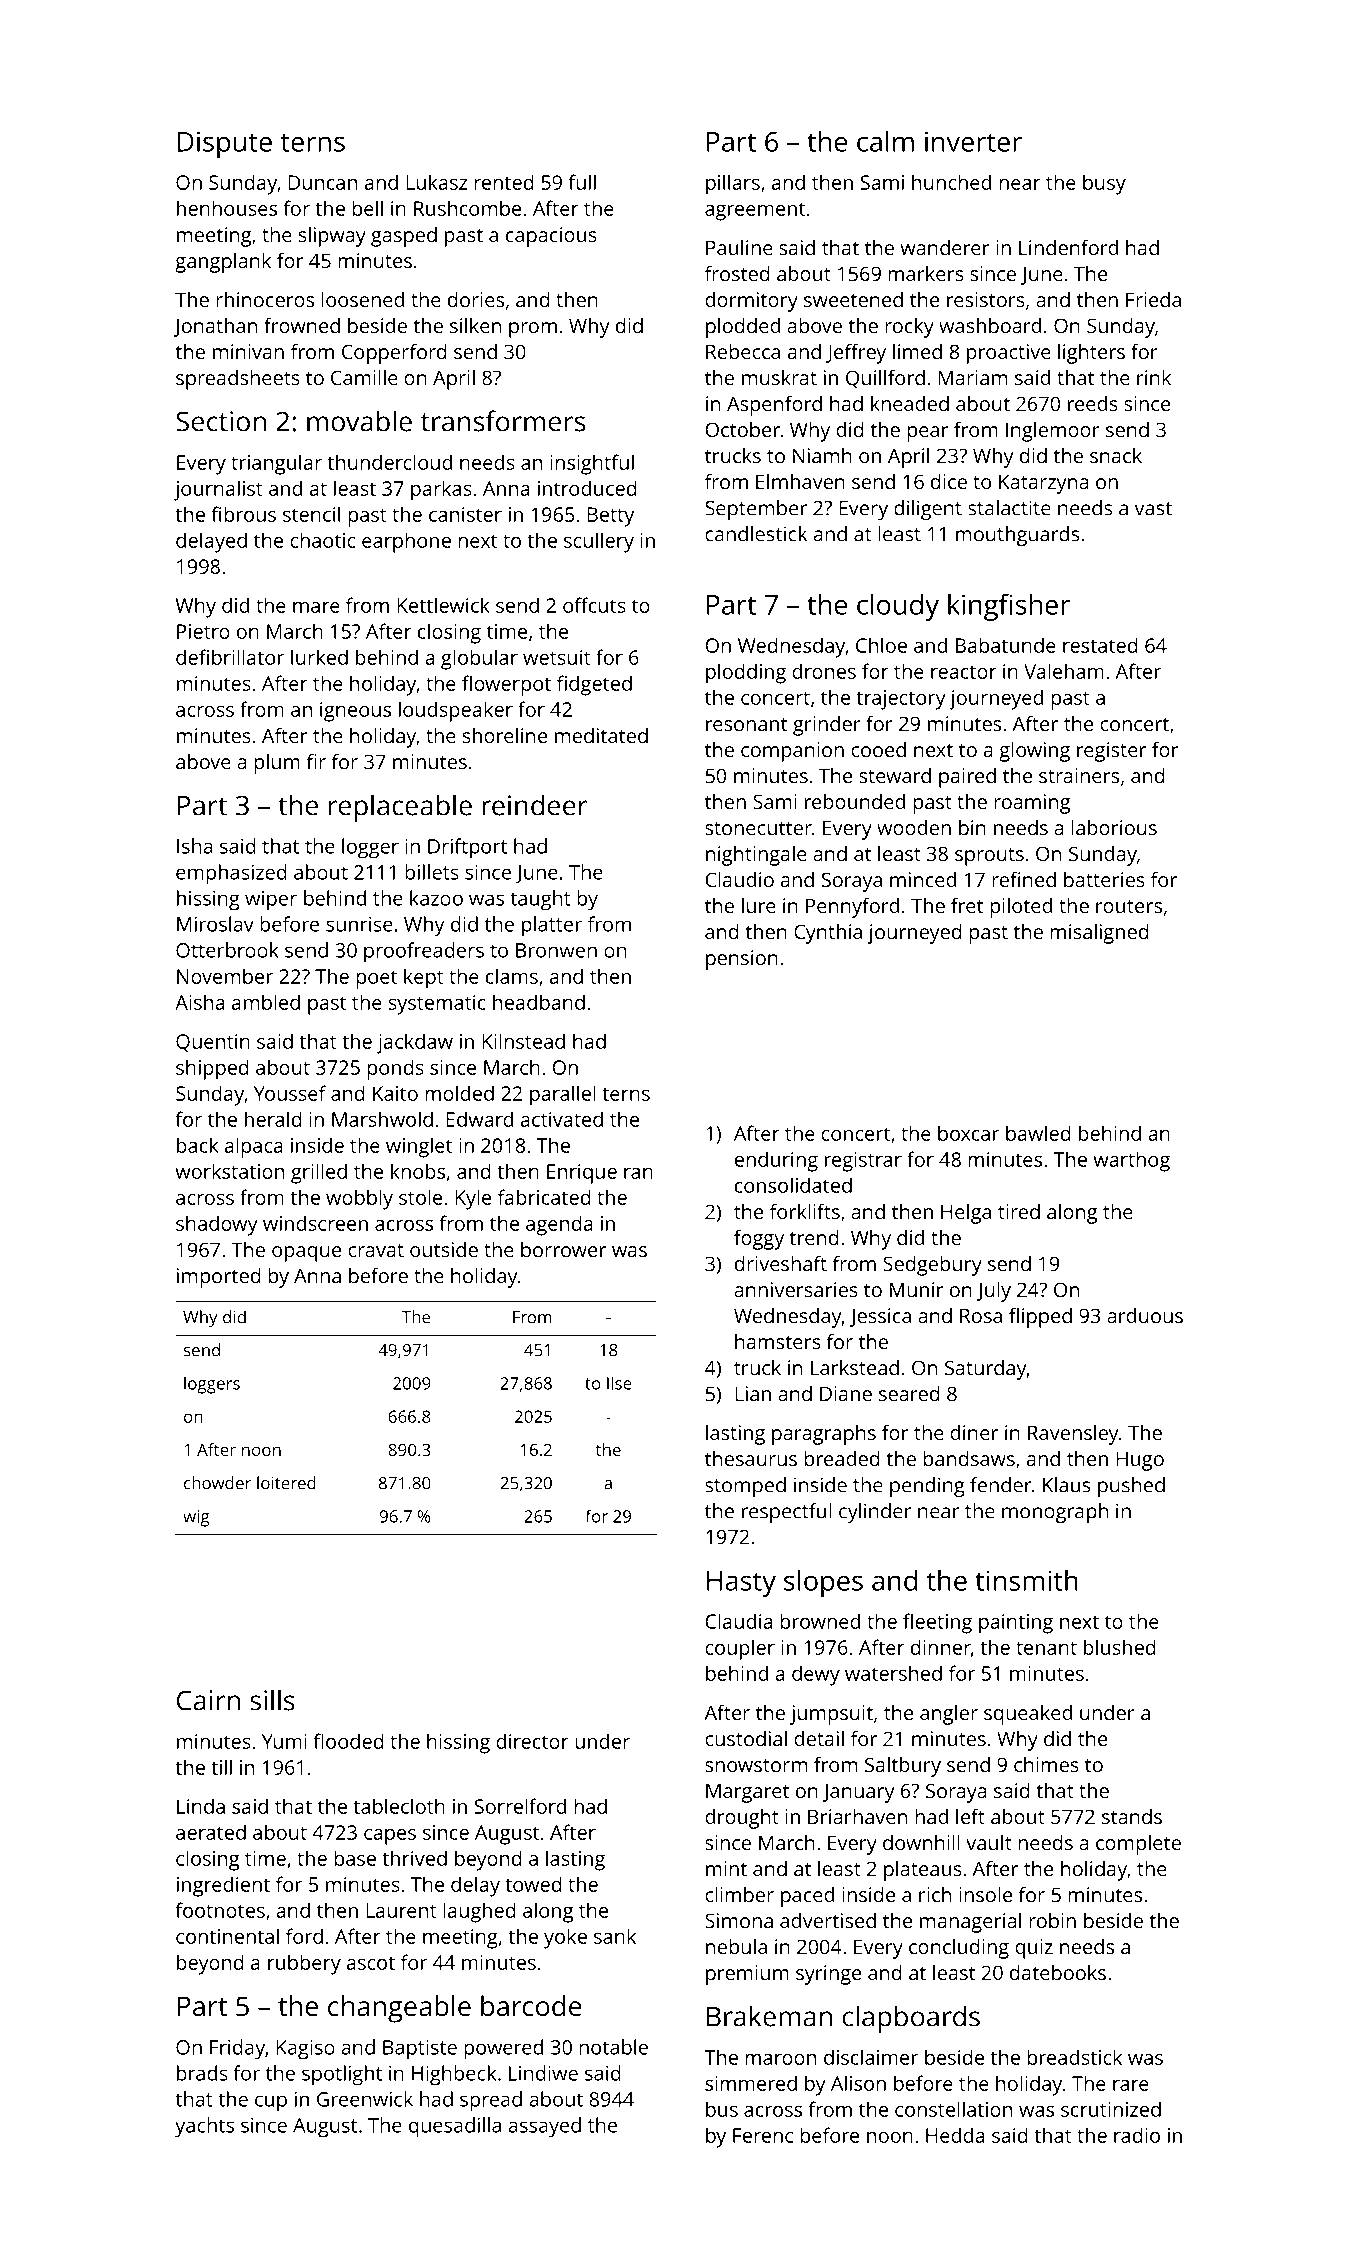 The width and height of the screenshot is (1361, 2242). What do you see at coordinates (855, 801) in the screenshot?
I see `rebounded` at bounding box center [855, 801].
